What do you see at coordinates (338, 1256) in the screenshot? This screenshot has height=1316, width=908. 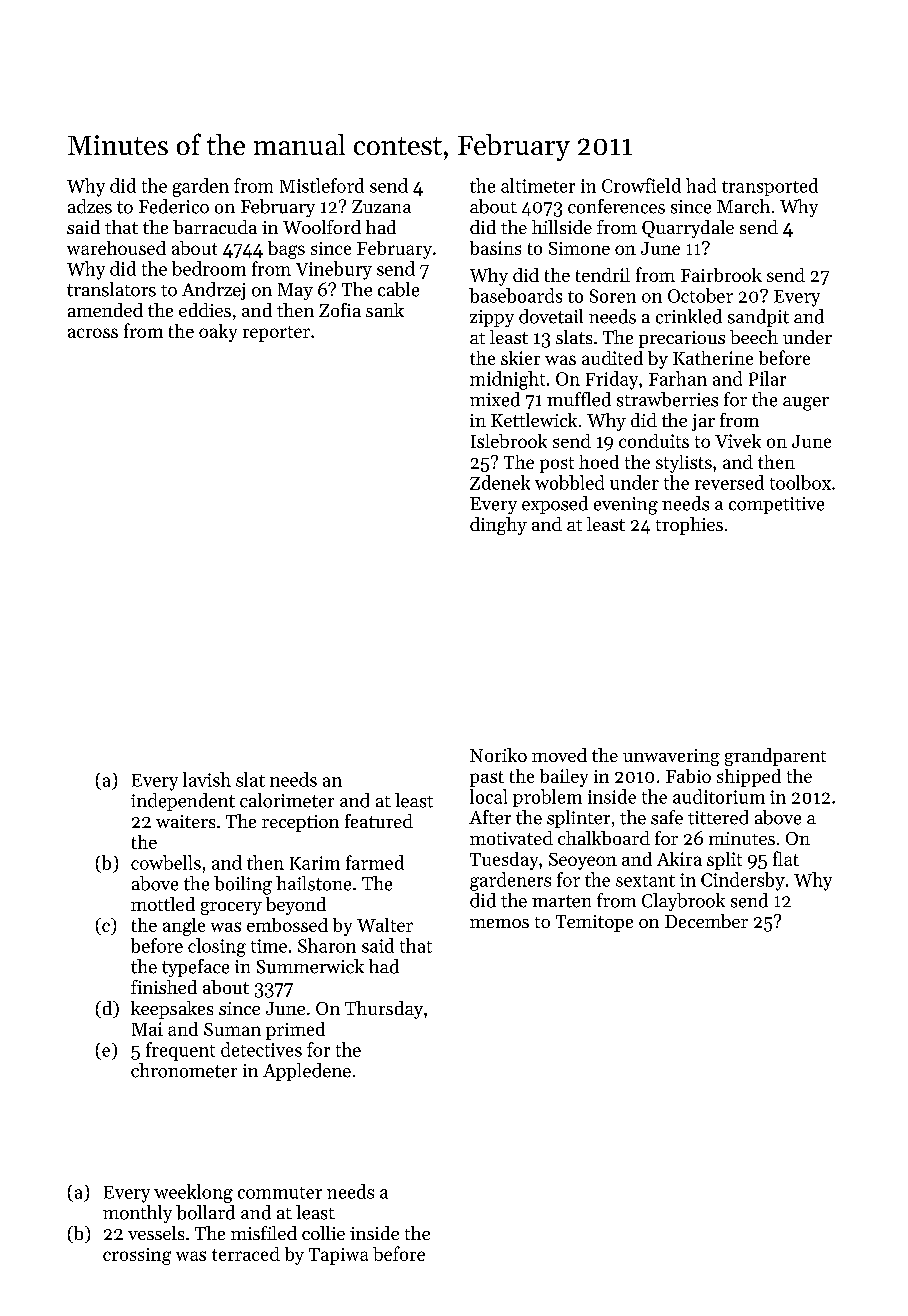 I see `Tapiwa` at bounding box center [338, 1256].
